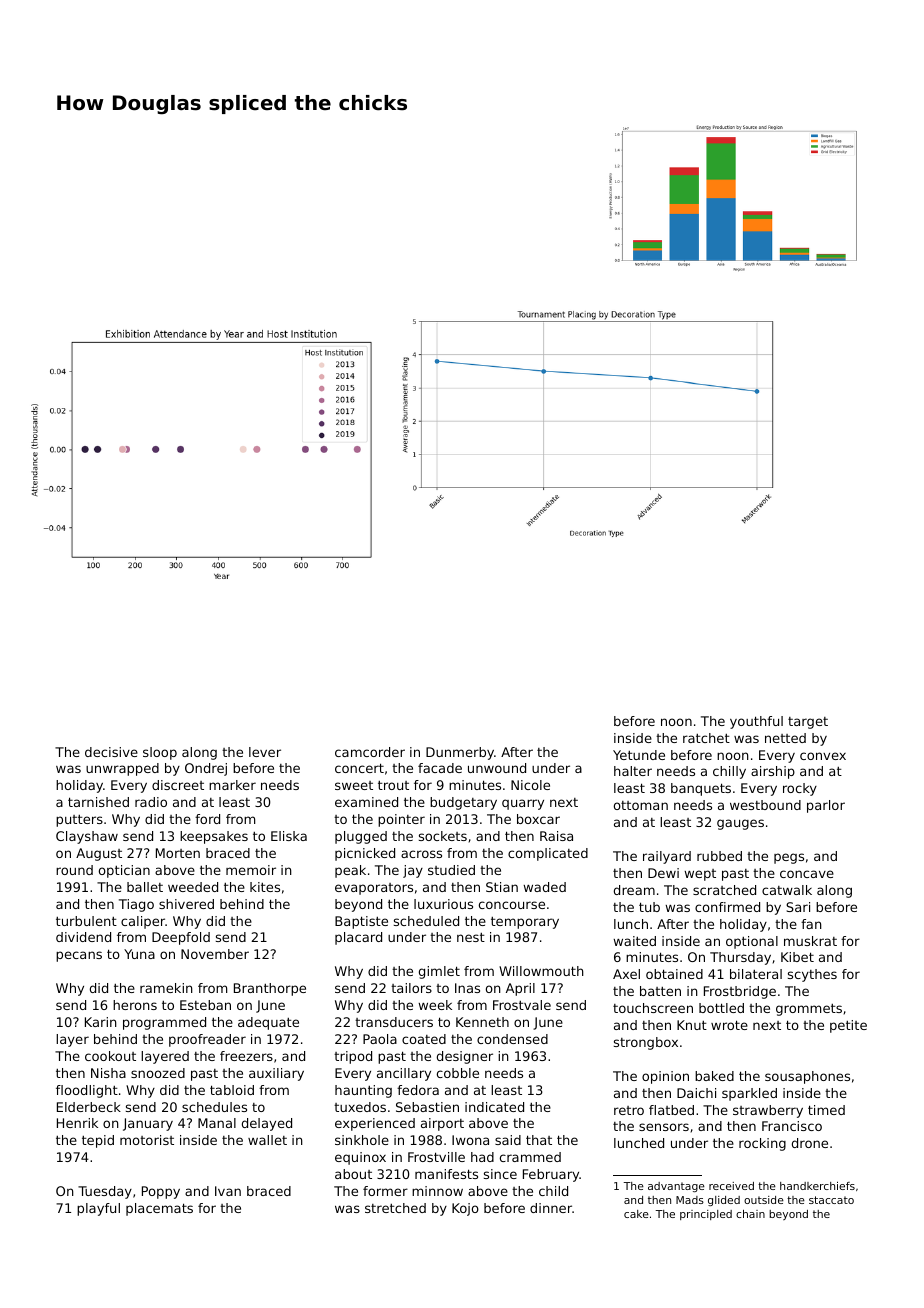  What do you see at coordinates (512, 905) in the document?
I see `concourse` at bounding box center [512, 905].
